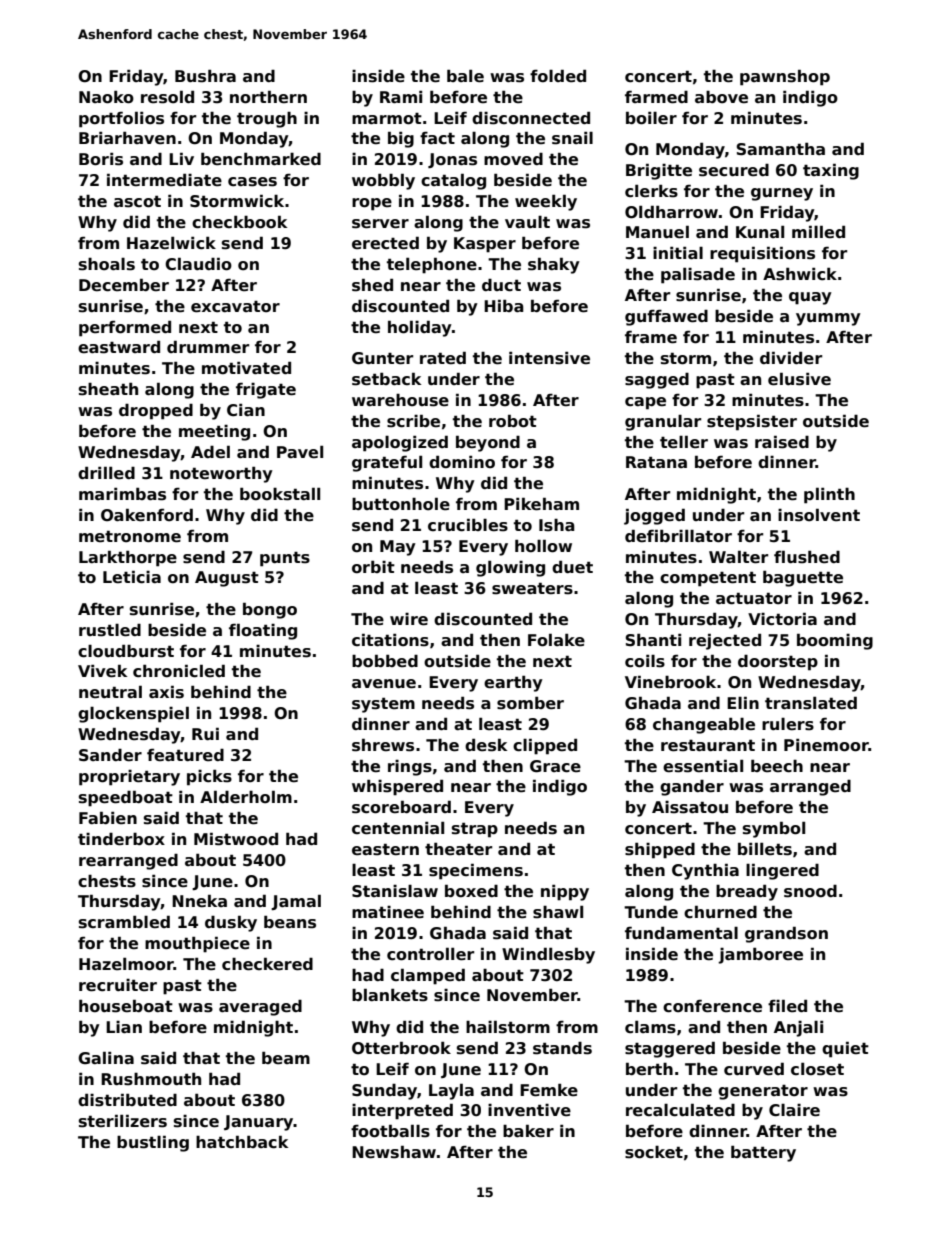  Describe the element at coordinates (124, 922) in the screenshot. I see `scrambled` at that location.
